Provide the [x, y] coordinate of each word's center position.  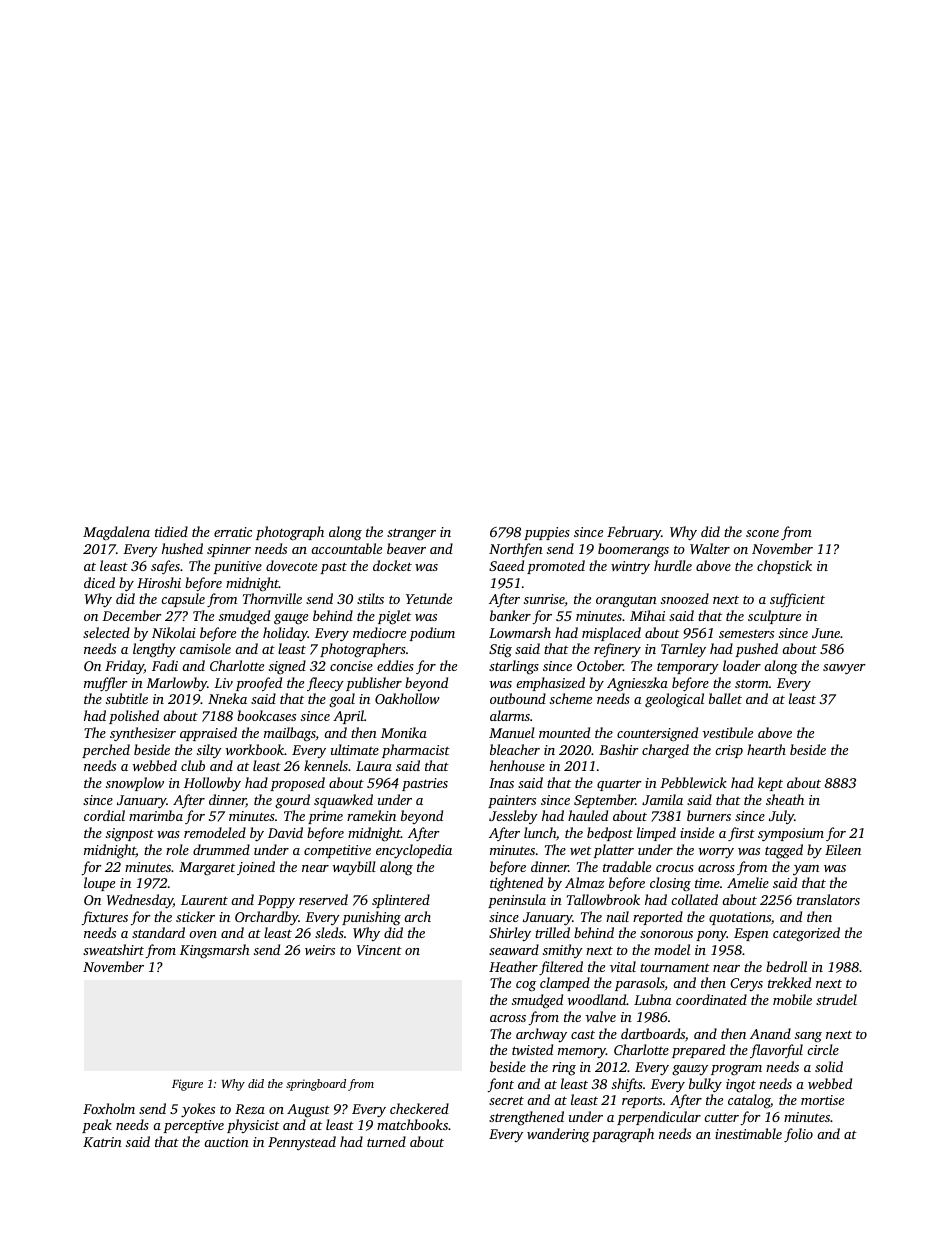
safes [165, 567]
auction [226, 1142]
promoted [556, 567]
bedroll [786, 966]
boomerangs [633, 550]
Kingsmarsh [215, 951]
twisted [532, 1049]
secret [506, 1100]
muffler [106, 684]
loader [742, 665]
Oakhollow [407, 698]
